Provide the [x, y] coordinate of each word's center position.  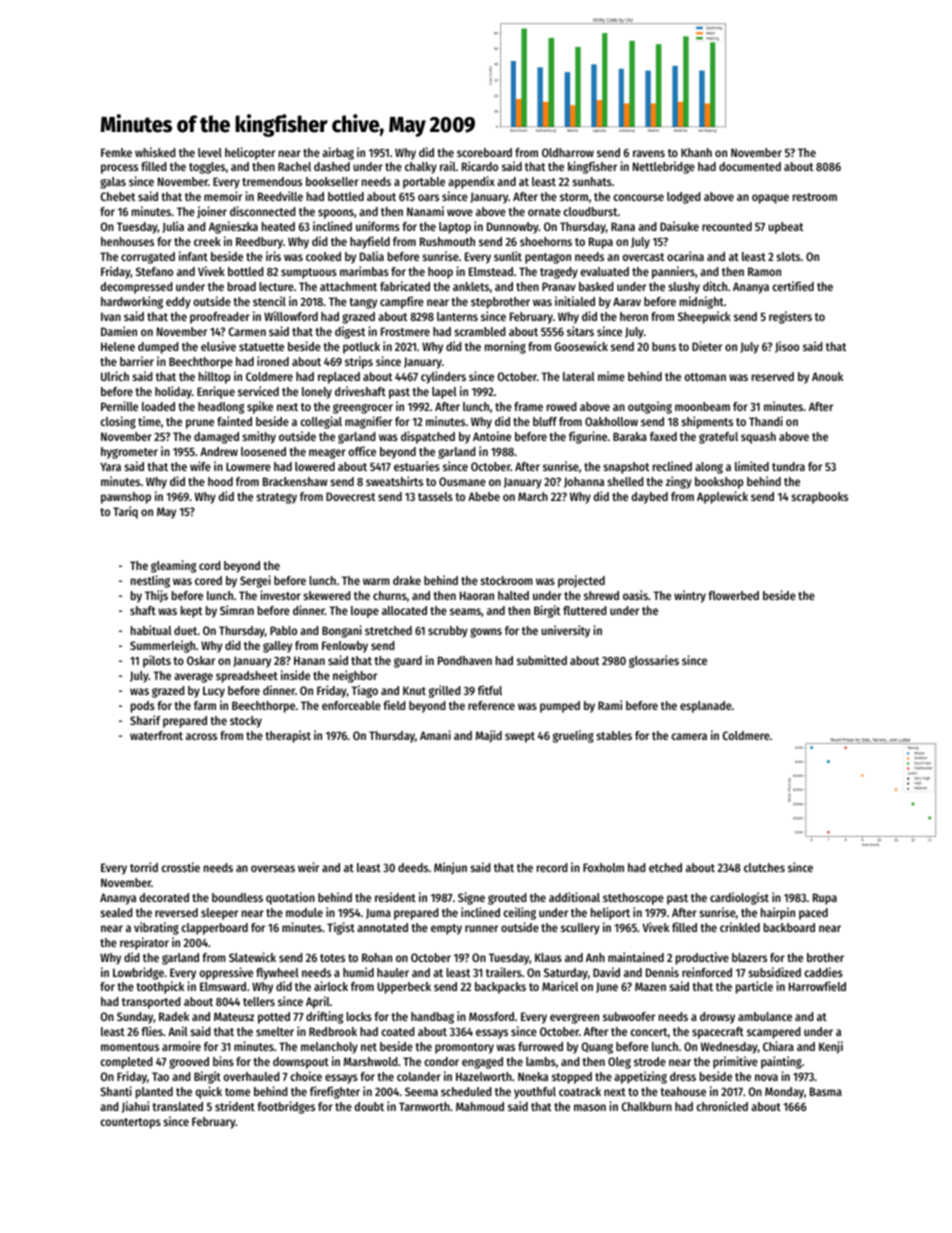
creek [207, 241]
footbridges [286, 1107]
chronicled [722, 1106]
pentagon [548, 258]
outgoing [650, 407]
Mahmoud [480, 1106]
